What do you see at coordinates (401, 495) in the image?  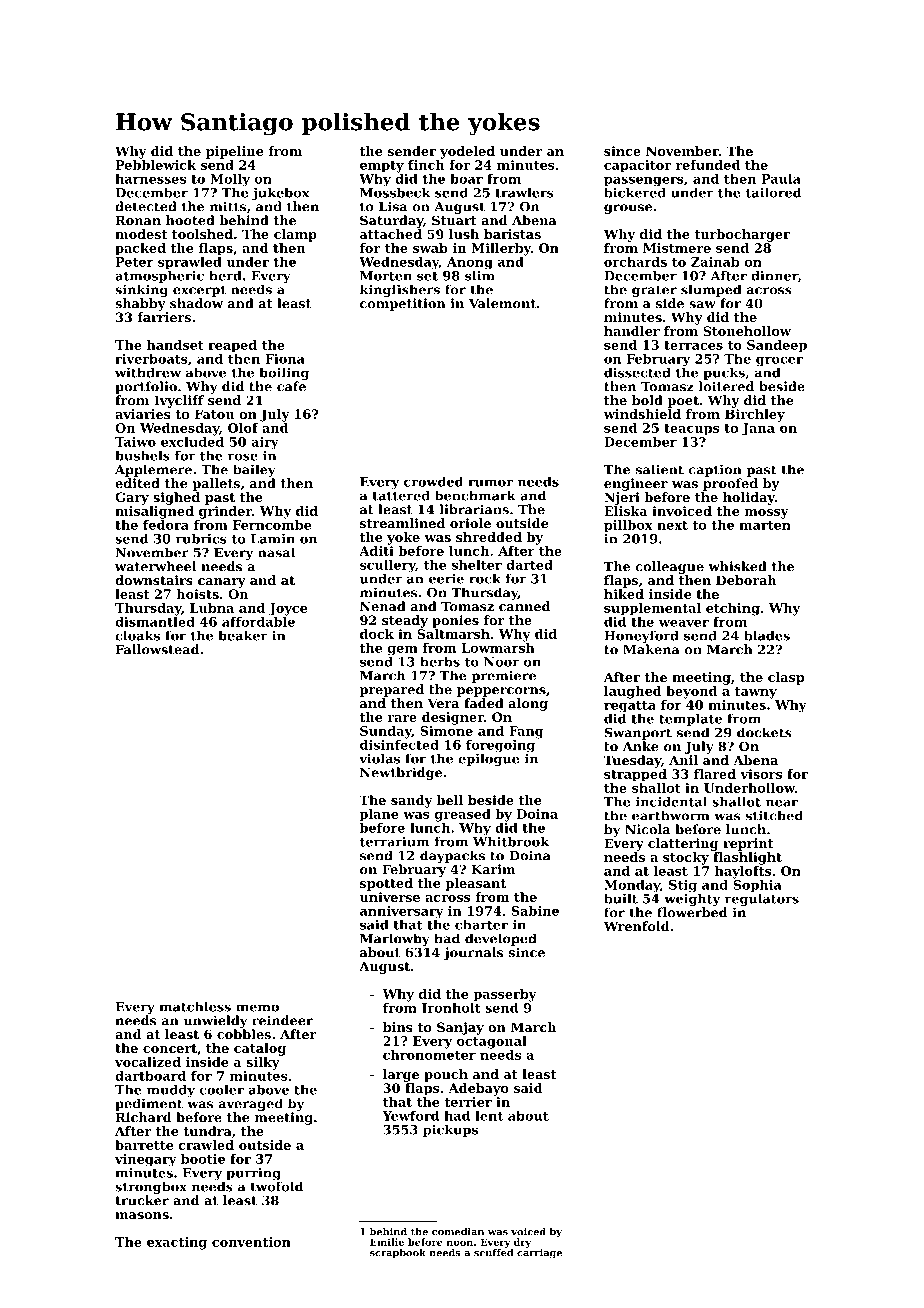 I see `tattered` at bounding box center [401, 495].
